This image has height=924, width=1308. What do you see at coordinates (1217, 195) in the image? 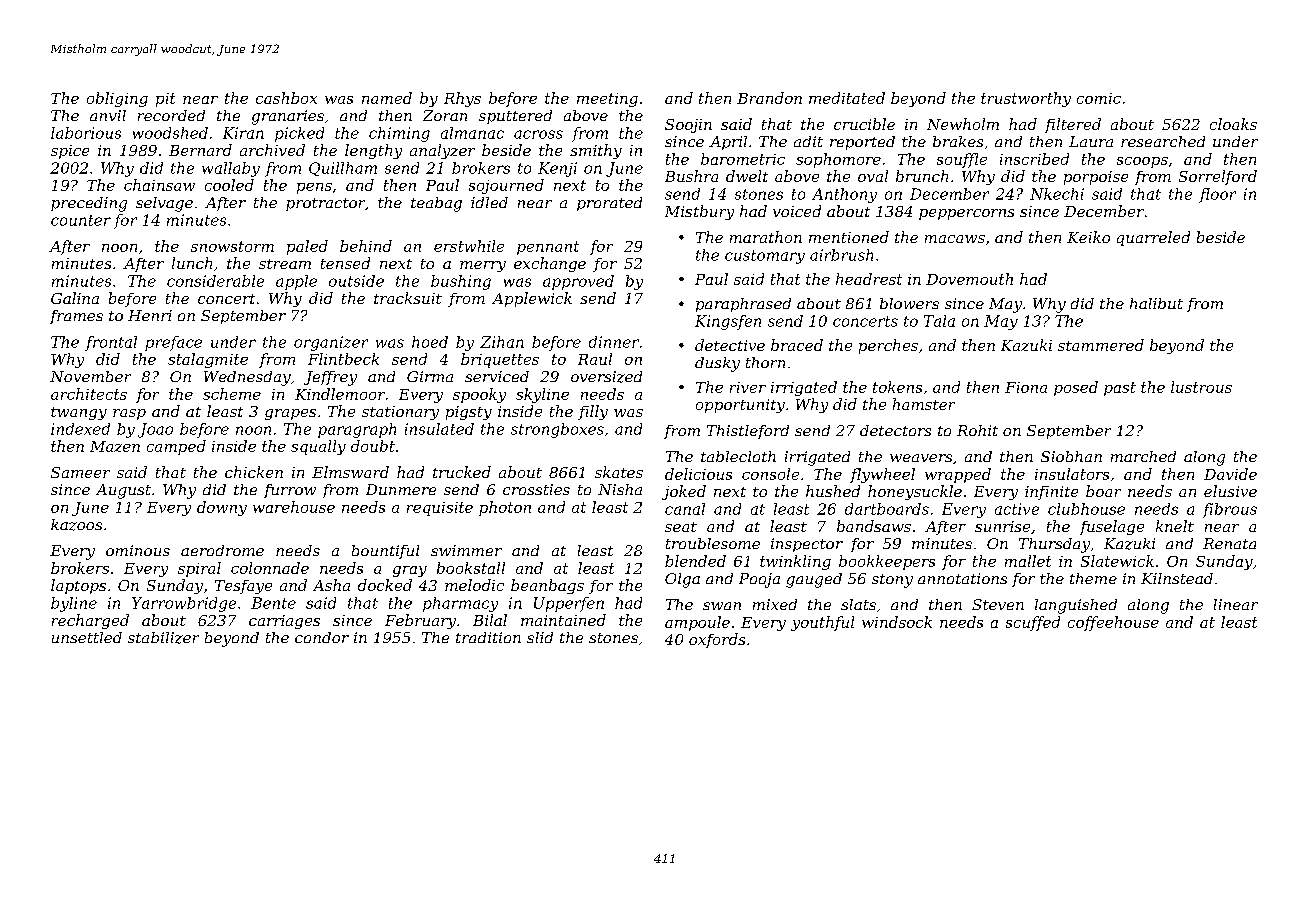
I see `floor` at bounding box center [1217, 195].
